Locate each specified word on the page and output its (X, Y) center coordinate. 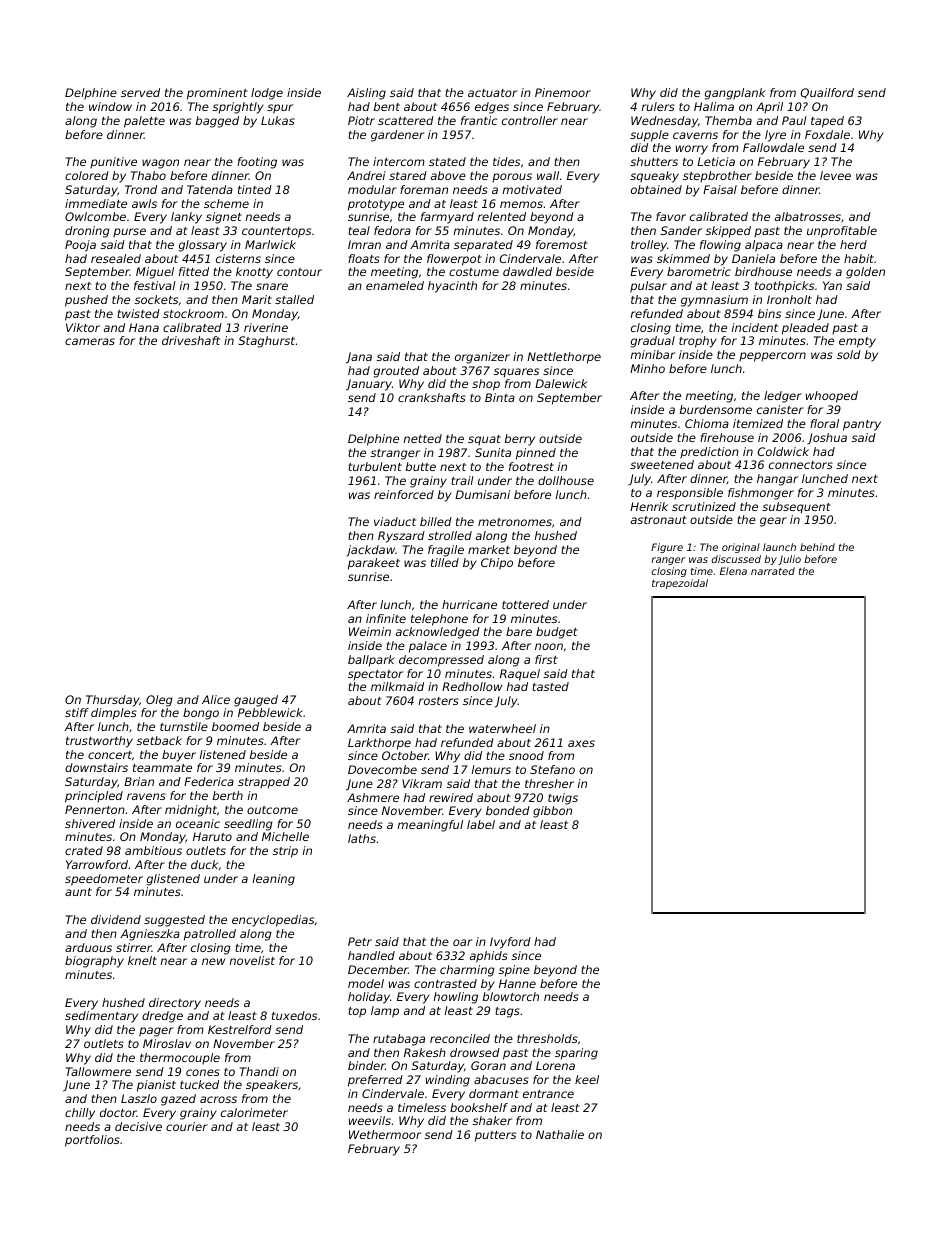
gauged (256, 701)
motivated (532, 189)
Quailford (827, 93)
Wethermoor (385, 1134)
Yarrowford (97, 864)
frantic (479, 120)
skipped (728, 232)
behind (817, 547)
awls (144, 203)
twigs (563, 799)
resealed (116, 258)
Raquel (520, 675)
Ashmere (373, 797)
